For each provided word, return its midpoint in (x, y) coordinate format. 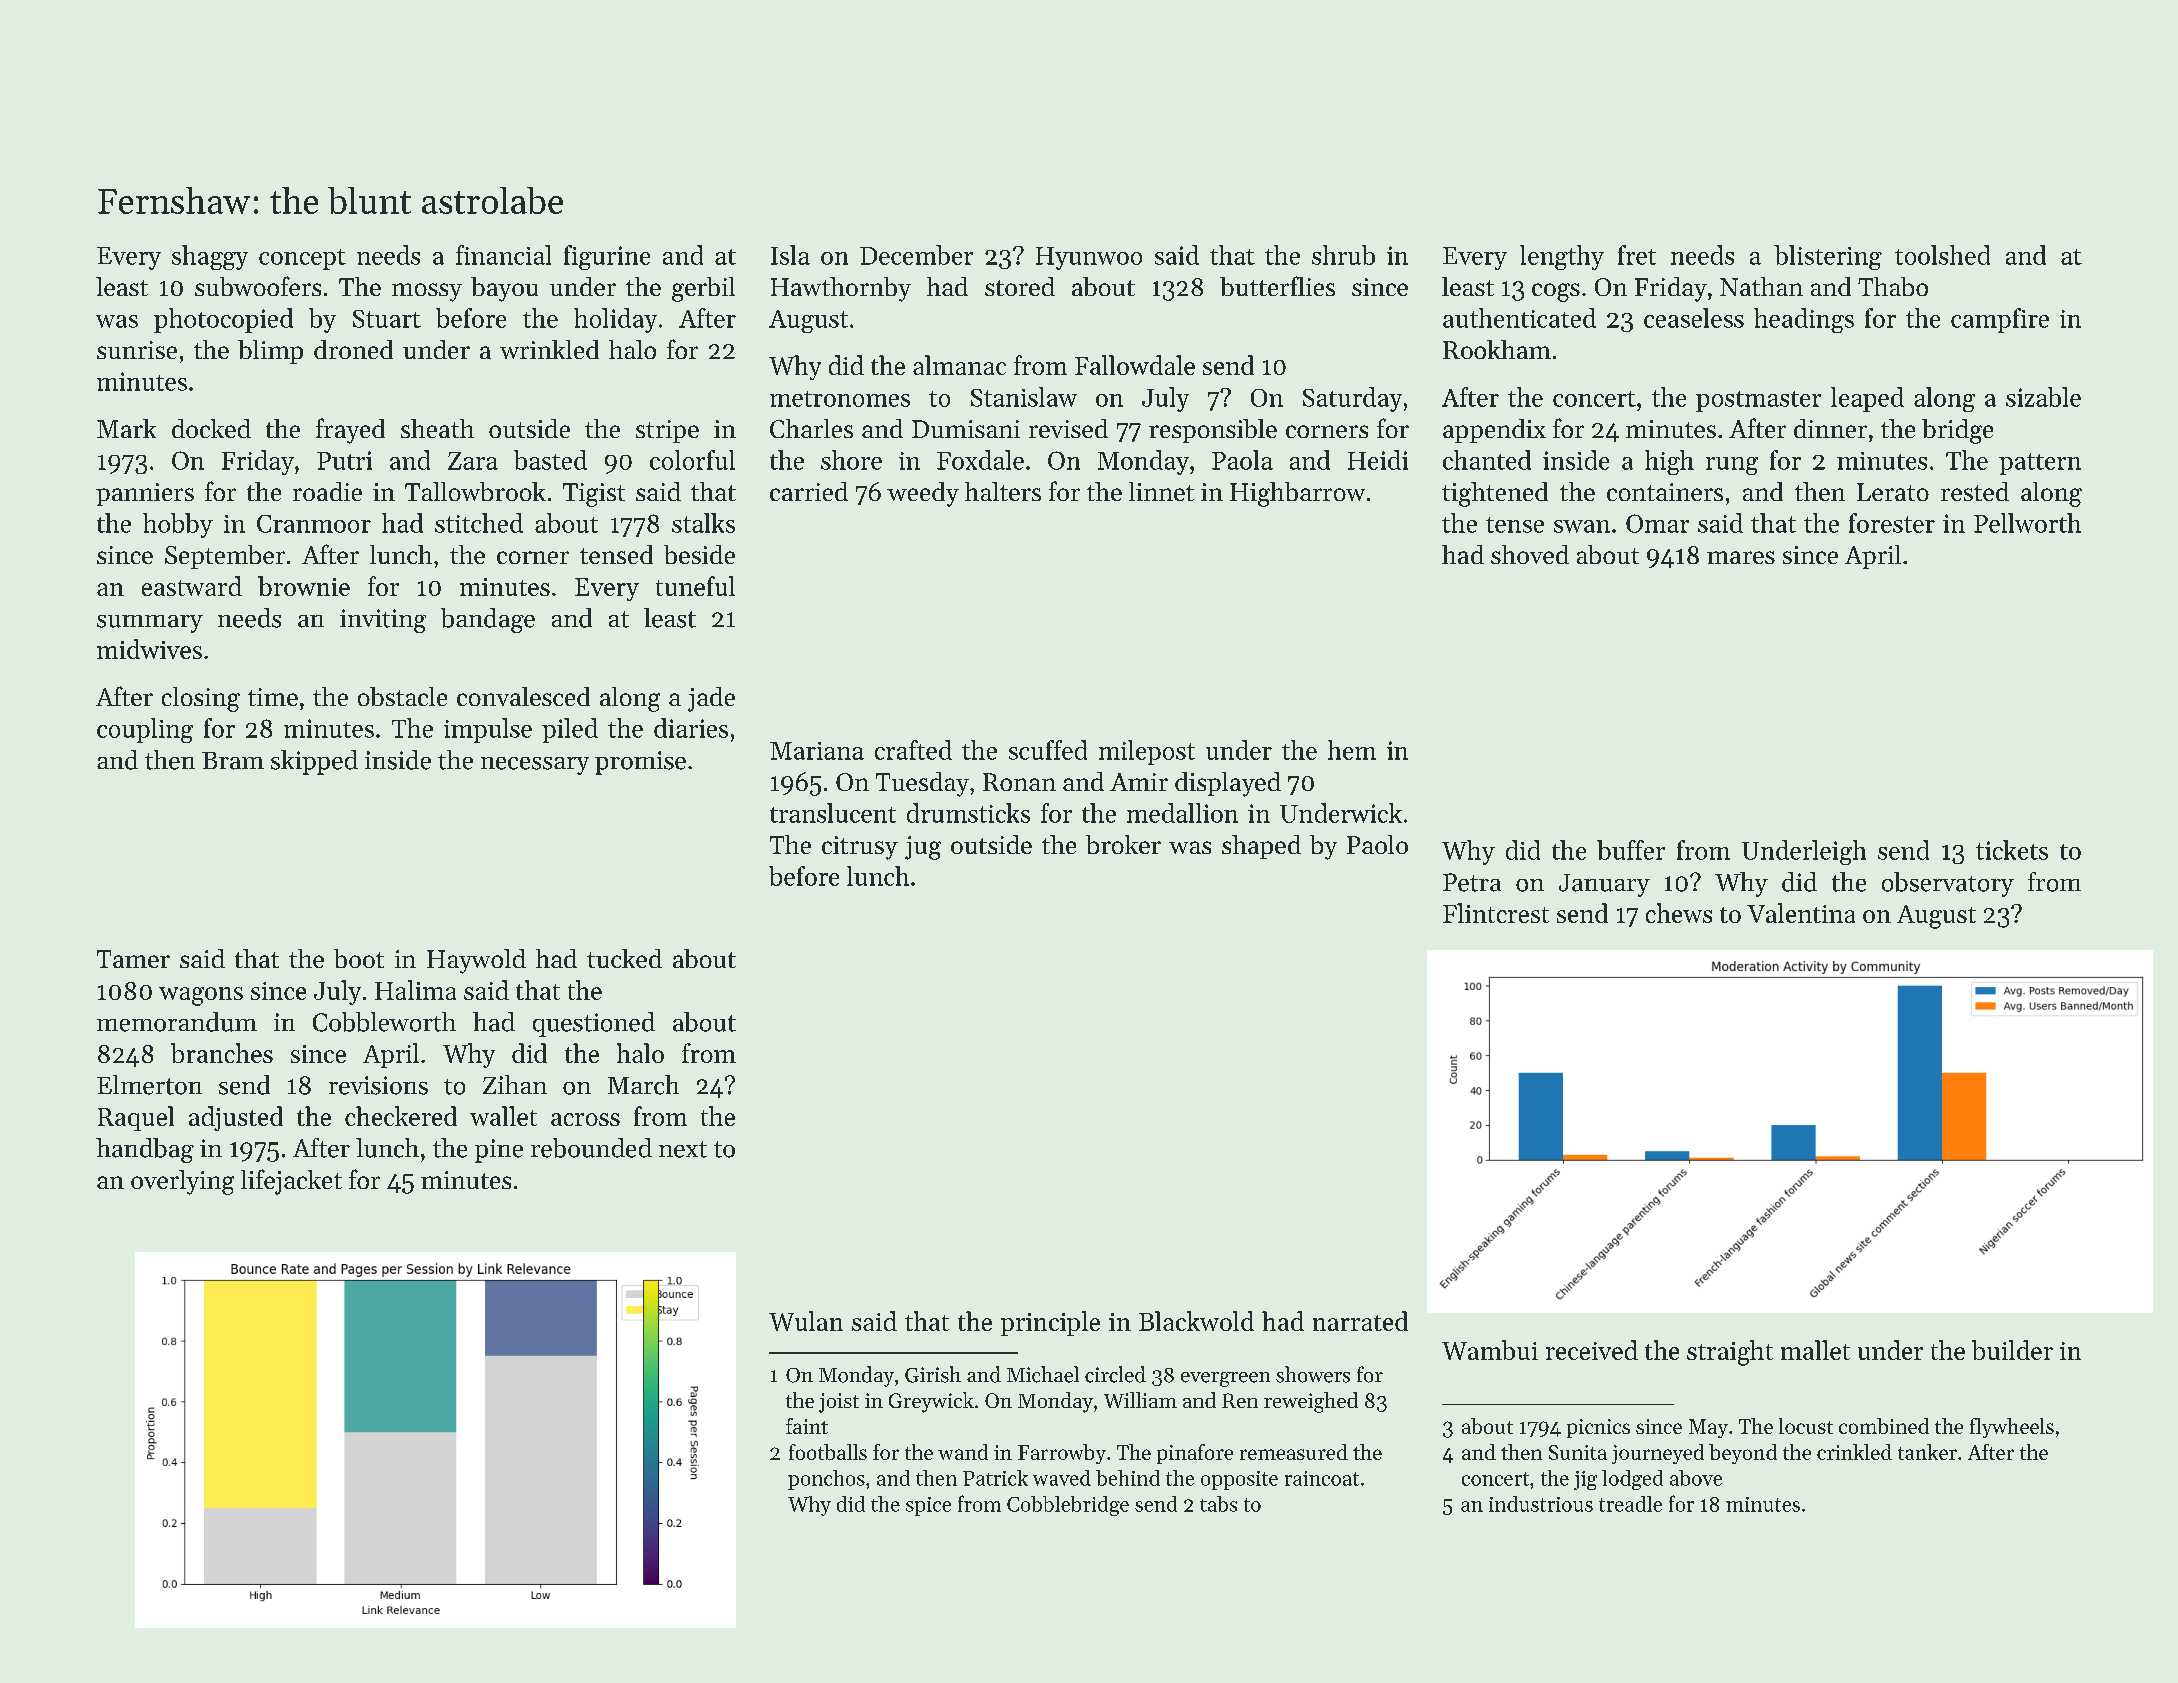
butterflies (1277, 286)
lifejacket (291, 1182)
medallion (1182, 813)
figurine (607, 257)
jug (923, 848)
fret (1637, 255)
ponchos (826, 1480)
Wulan (806, 1321)
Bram (233, 761)
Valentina (1801, 913)
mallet (1815, 1350)
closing (201, 699)
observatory (1948, 884)
